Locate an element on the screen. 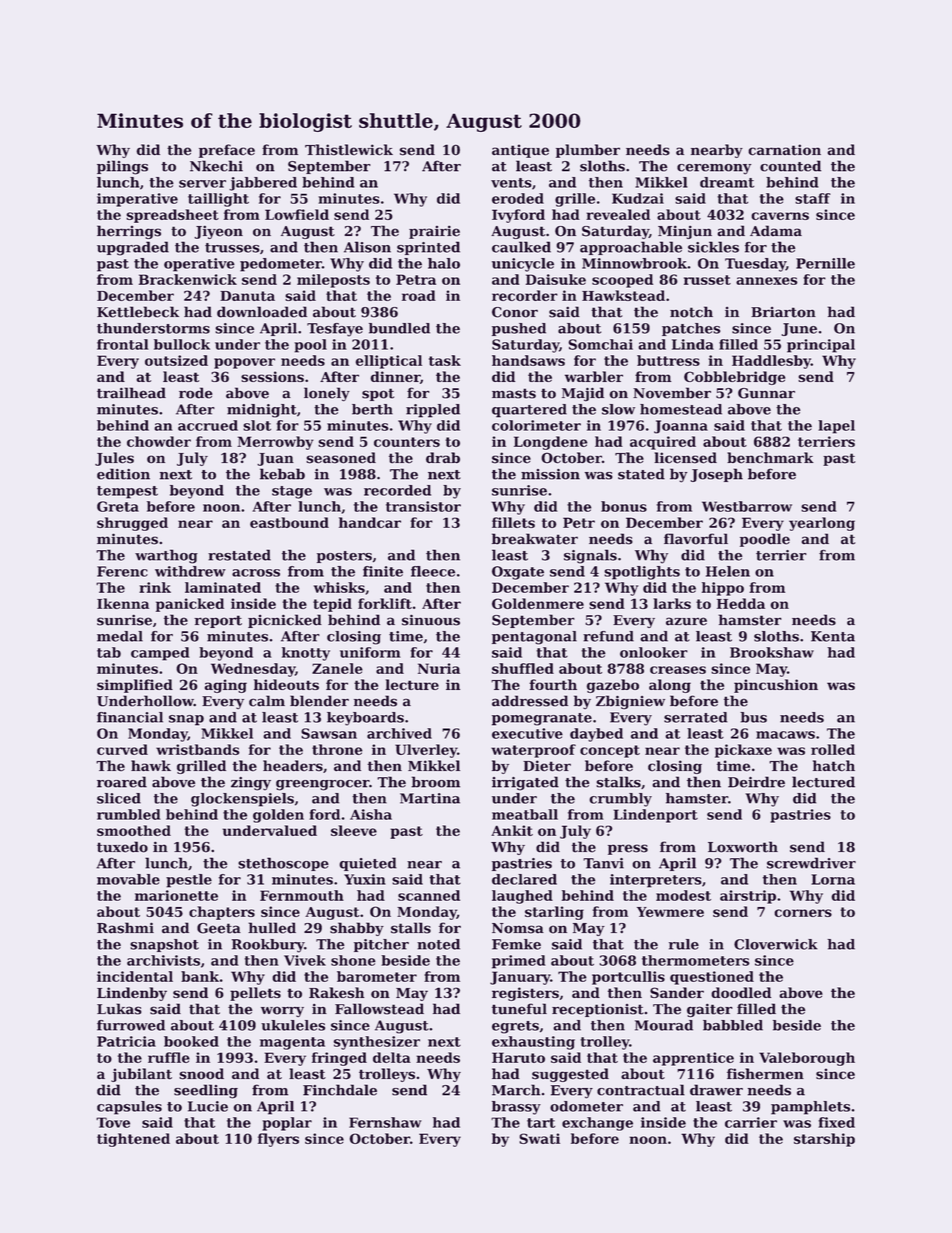  rink is located at coordinates (155, 587).
